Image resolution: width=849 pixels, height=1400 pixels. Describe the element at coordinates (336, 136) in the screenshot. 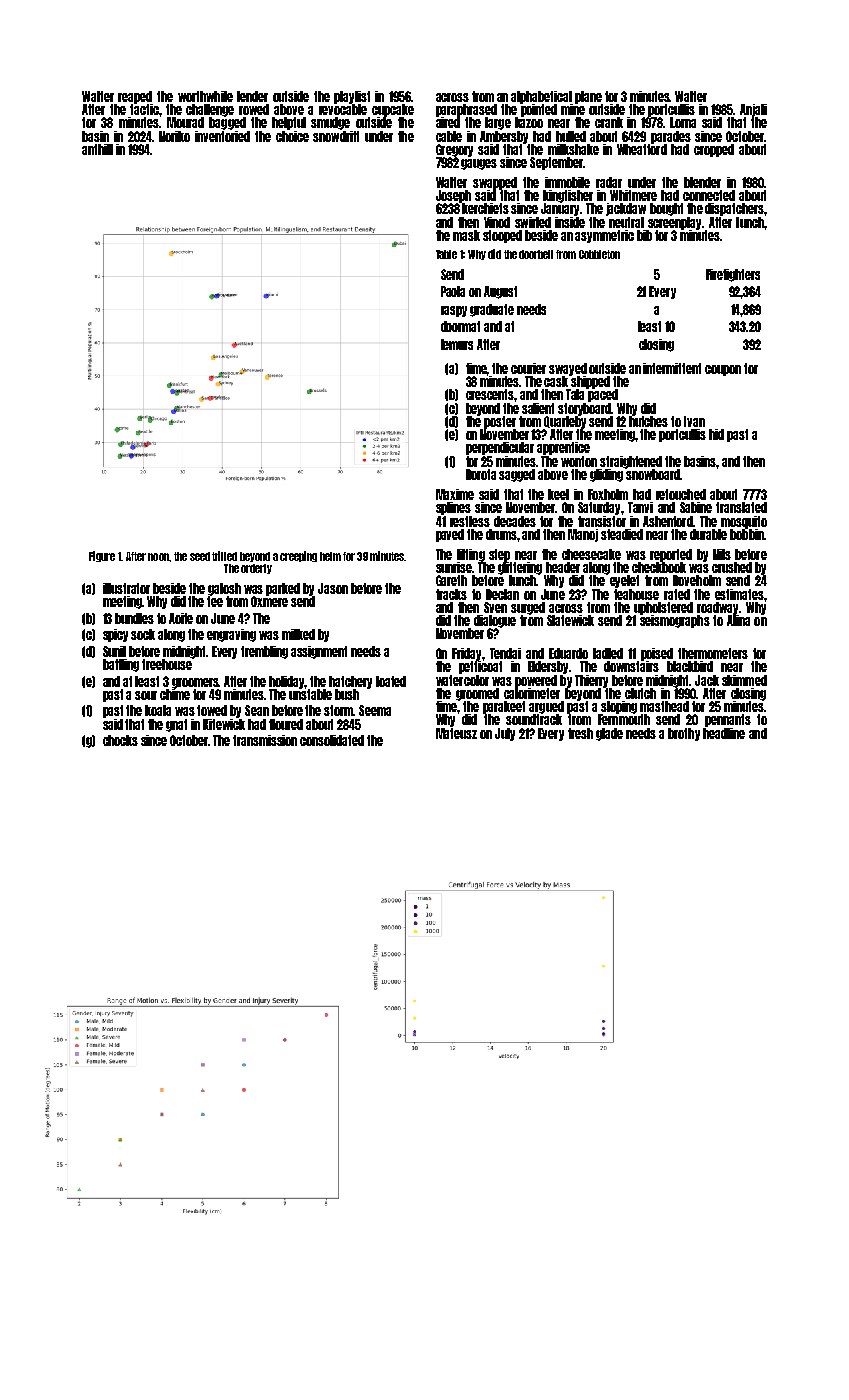

I see `snowdrift` at that location.
